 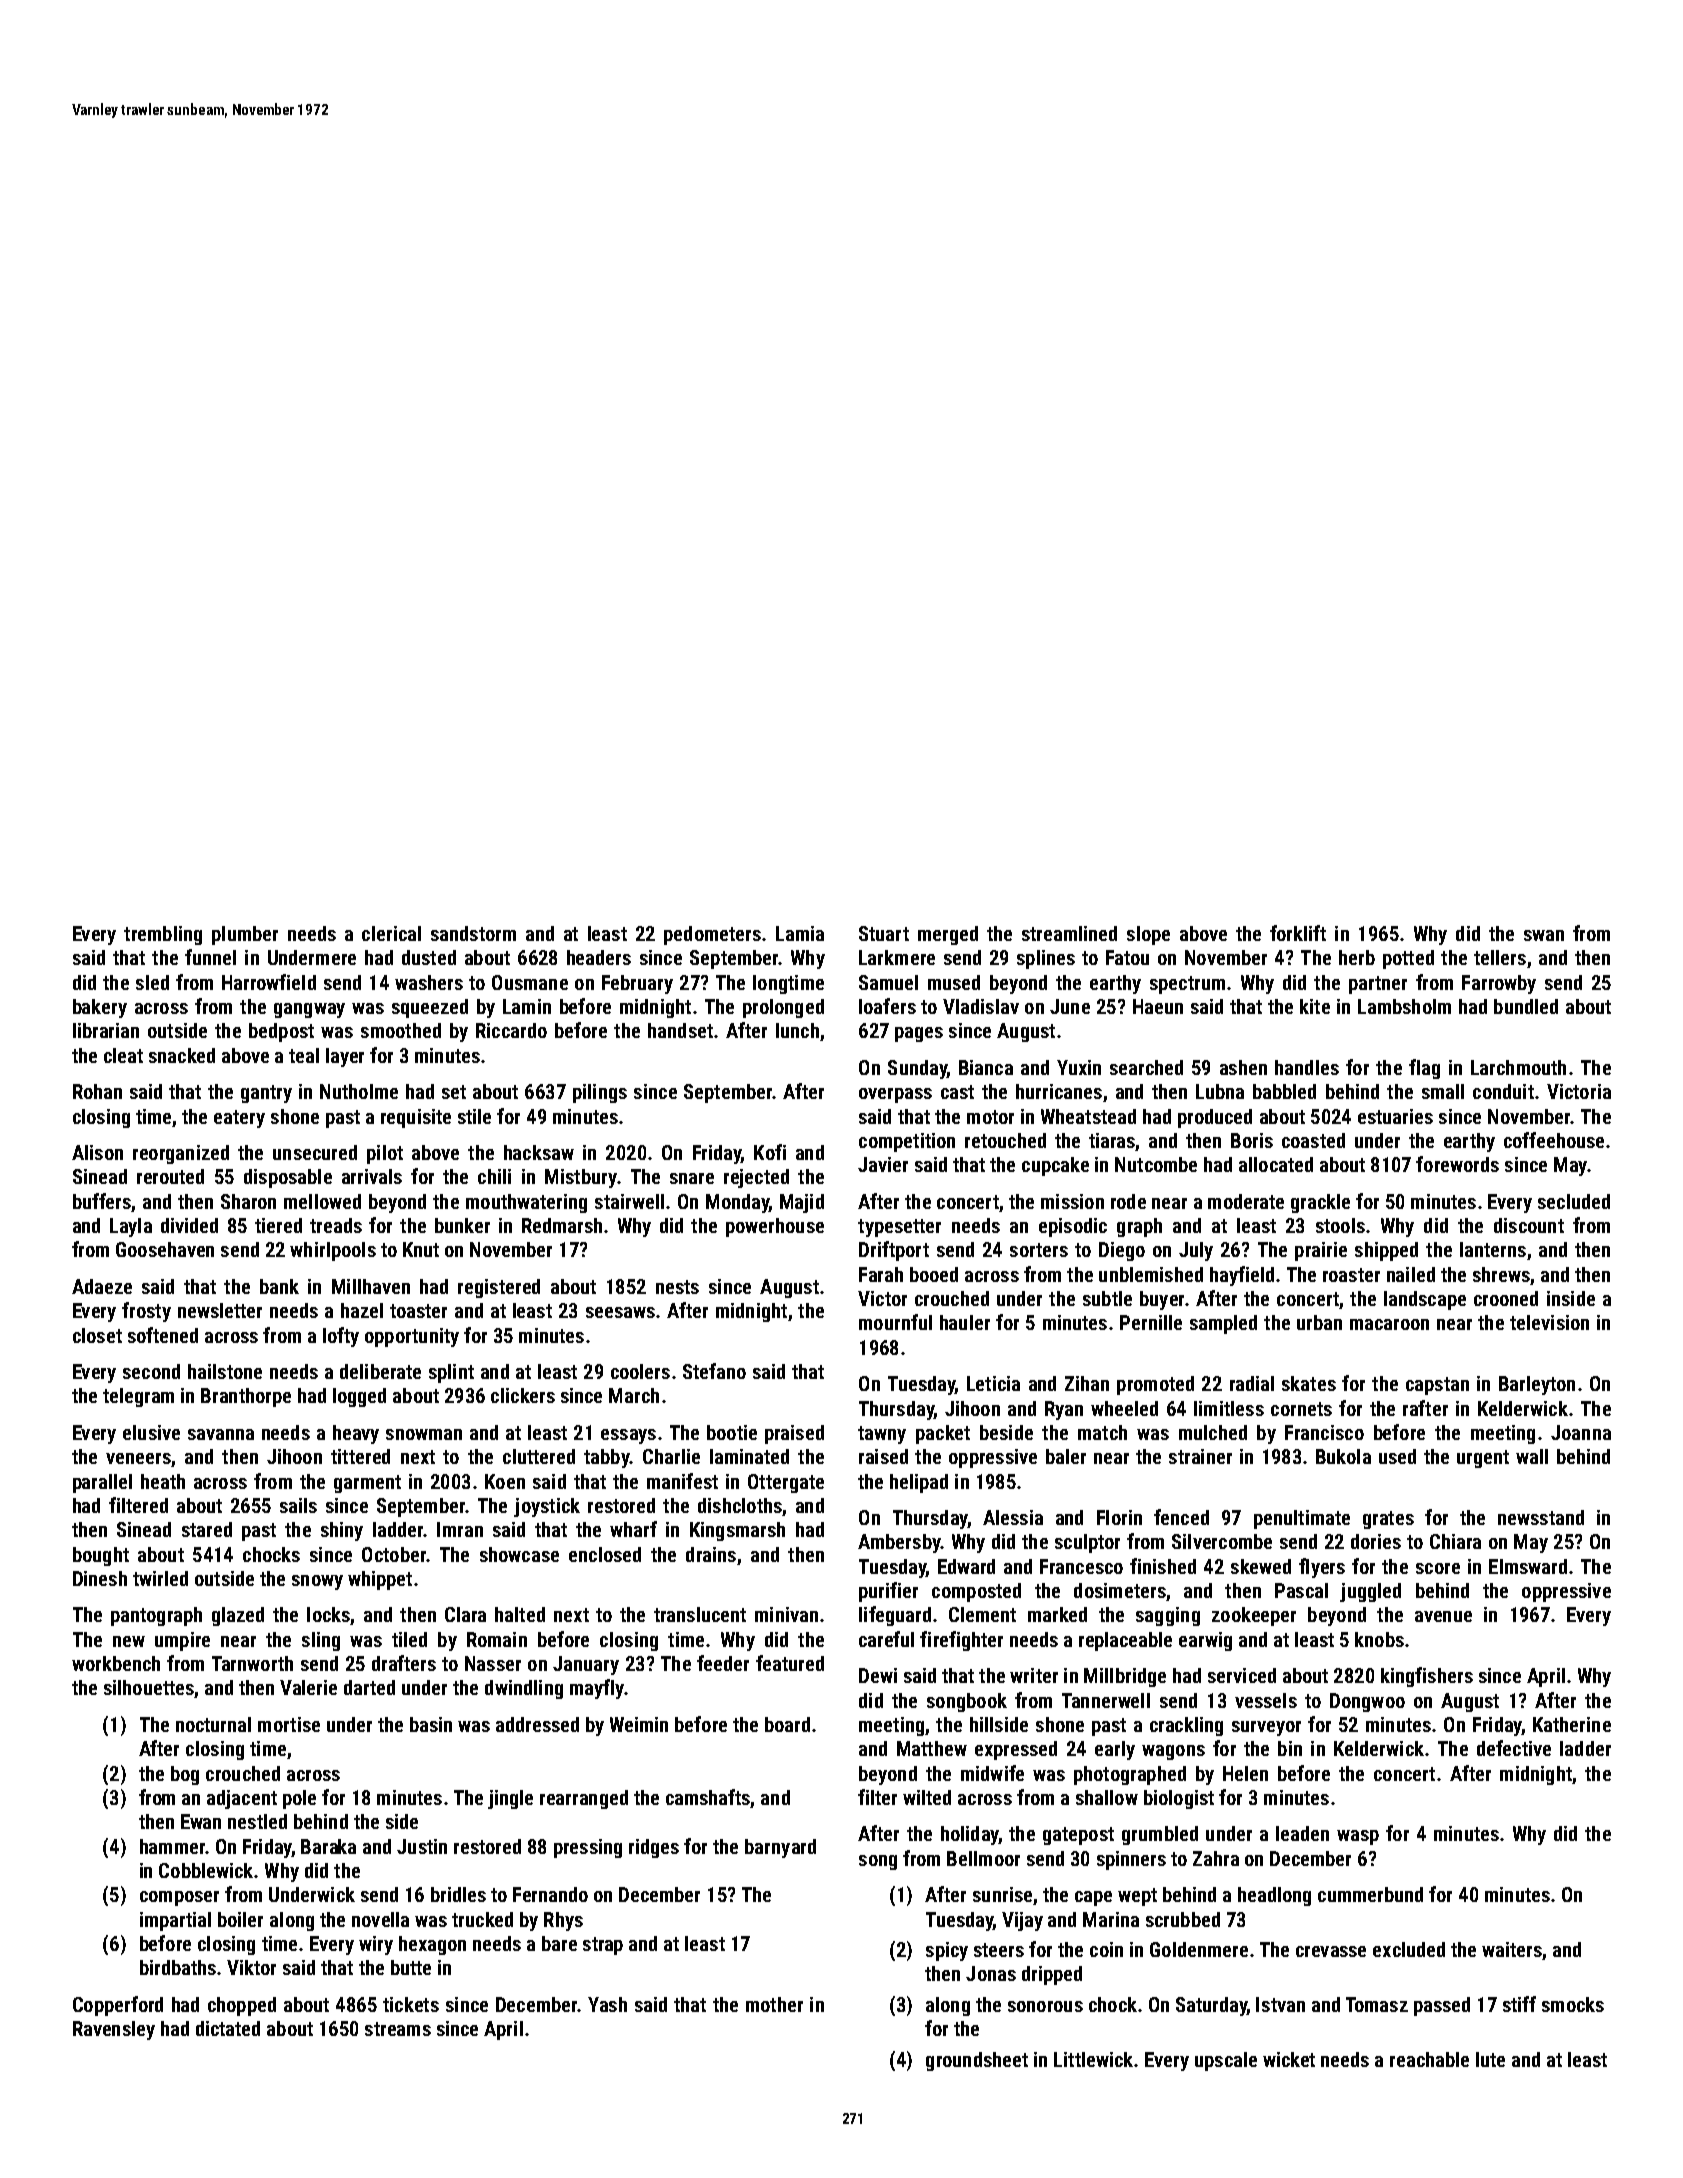 What do you see at coordinates (599, 957) in the document?
I see `headers` at bounding box center [599, 957].
